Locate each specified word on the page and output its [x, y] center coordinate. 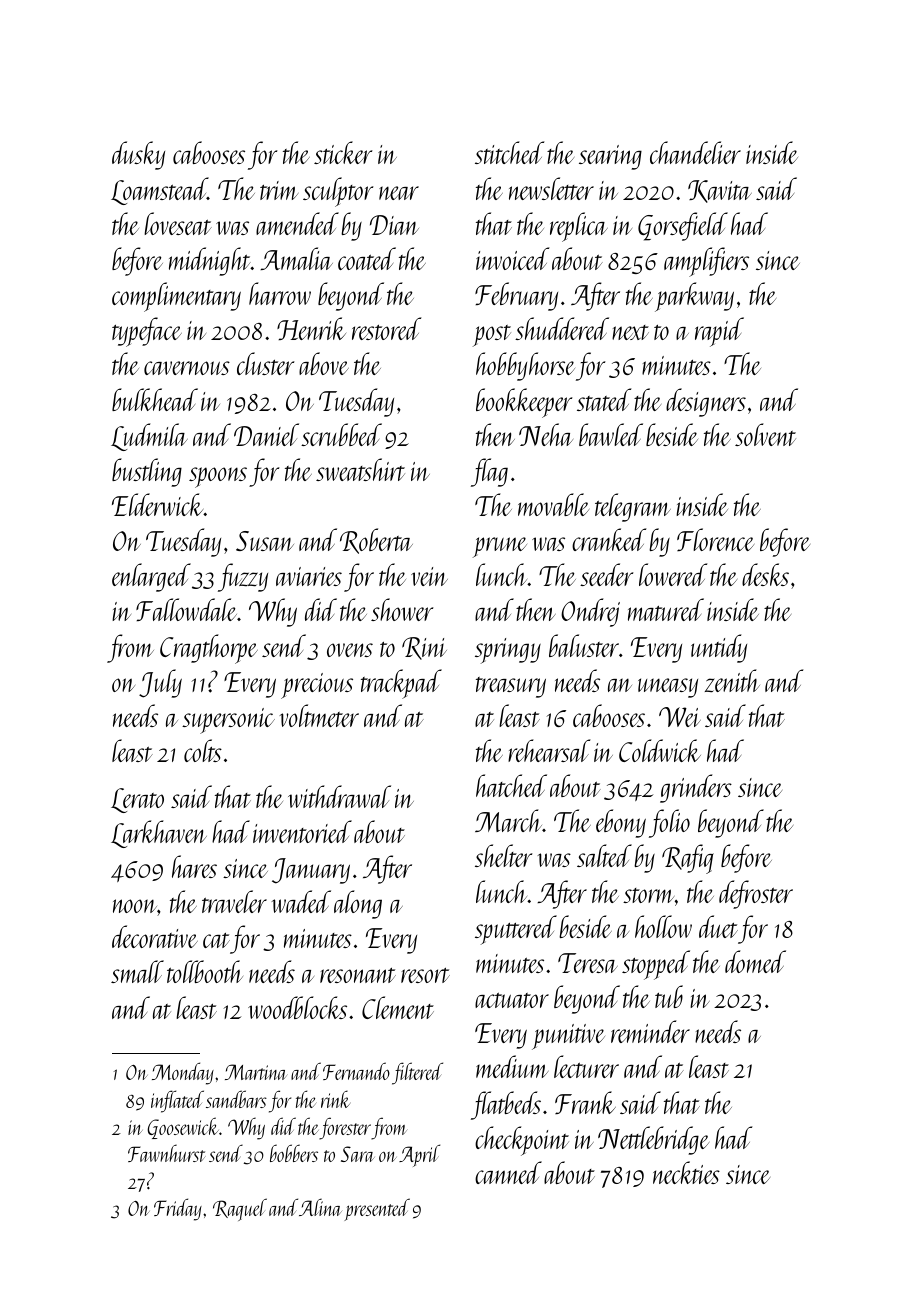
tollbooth [205, 971]
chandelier [695, 152]
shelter [503, 855]
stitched [509, 152]
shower [402, 609]
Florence [715, 539]
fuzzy [243, 577]
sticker [343, 152]
